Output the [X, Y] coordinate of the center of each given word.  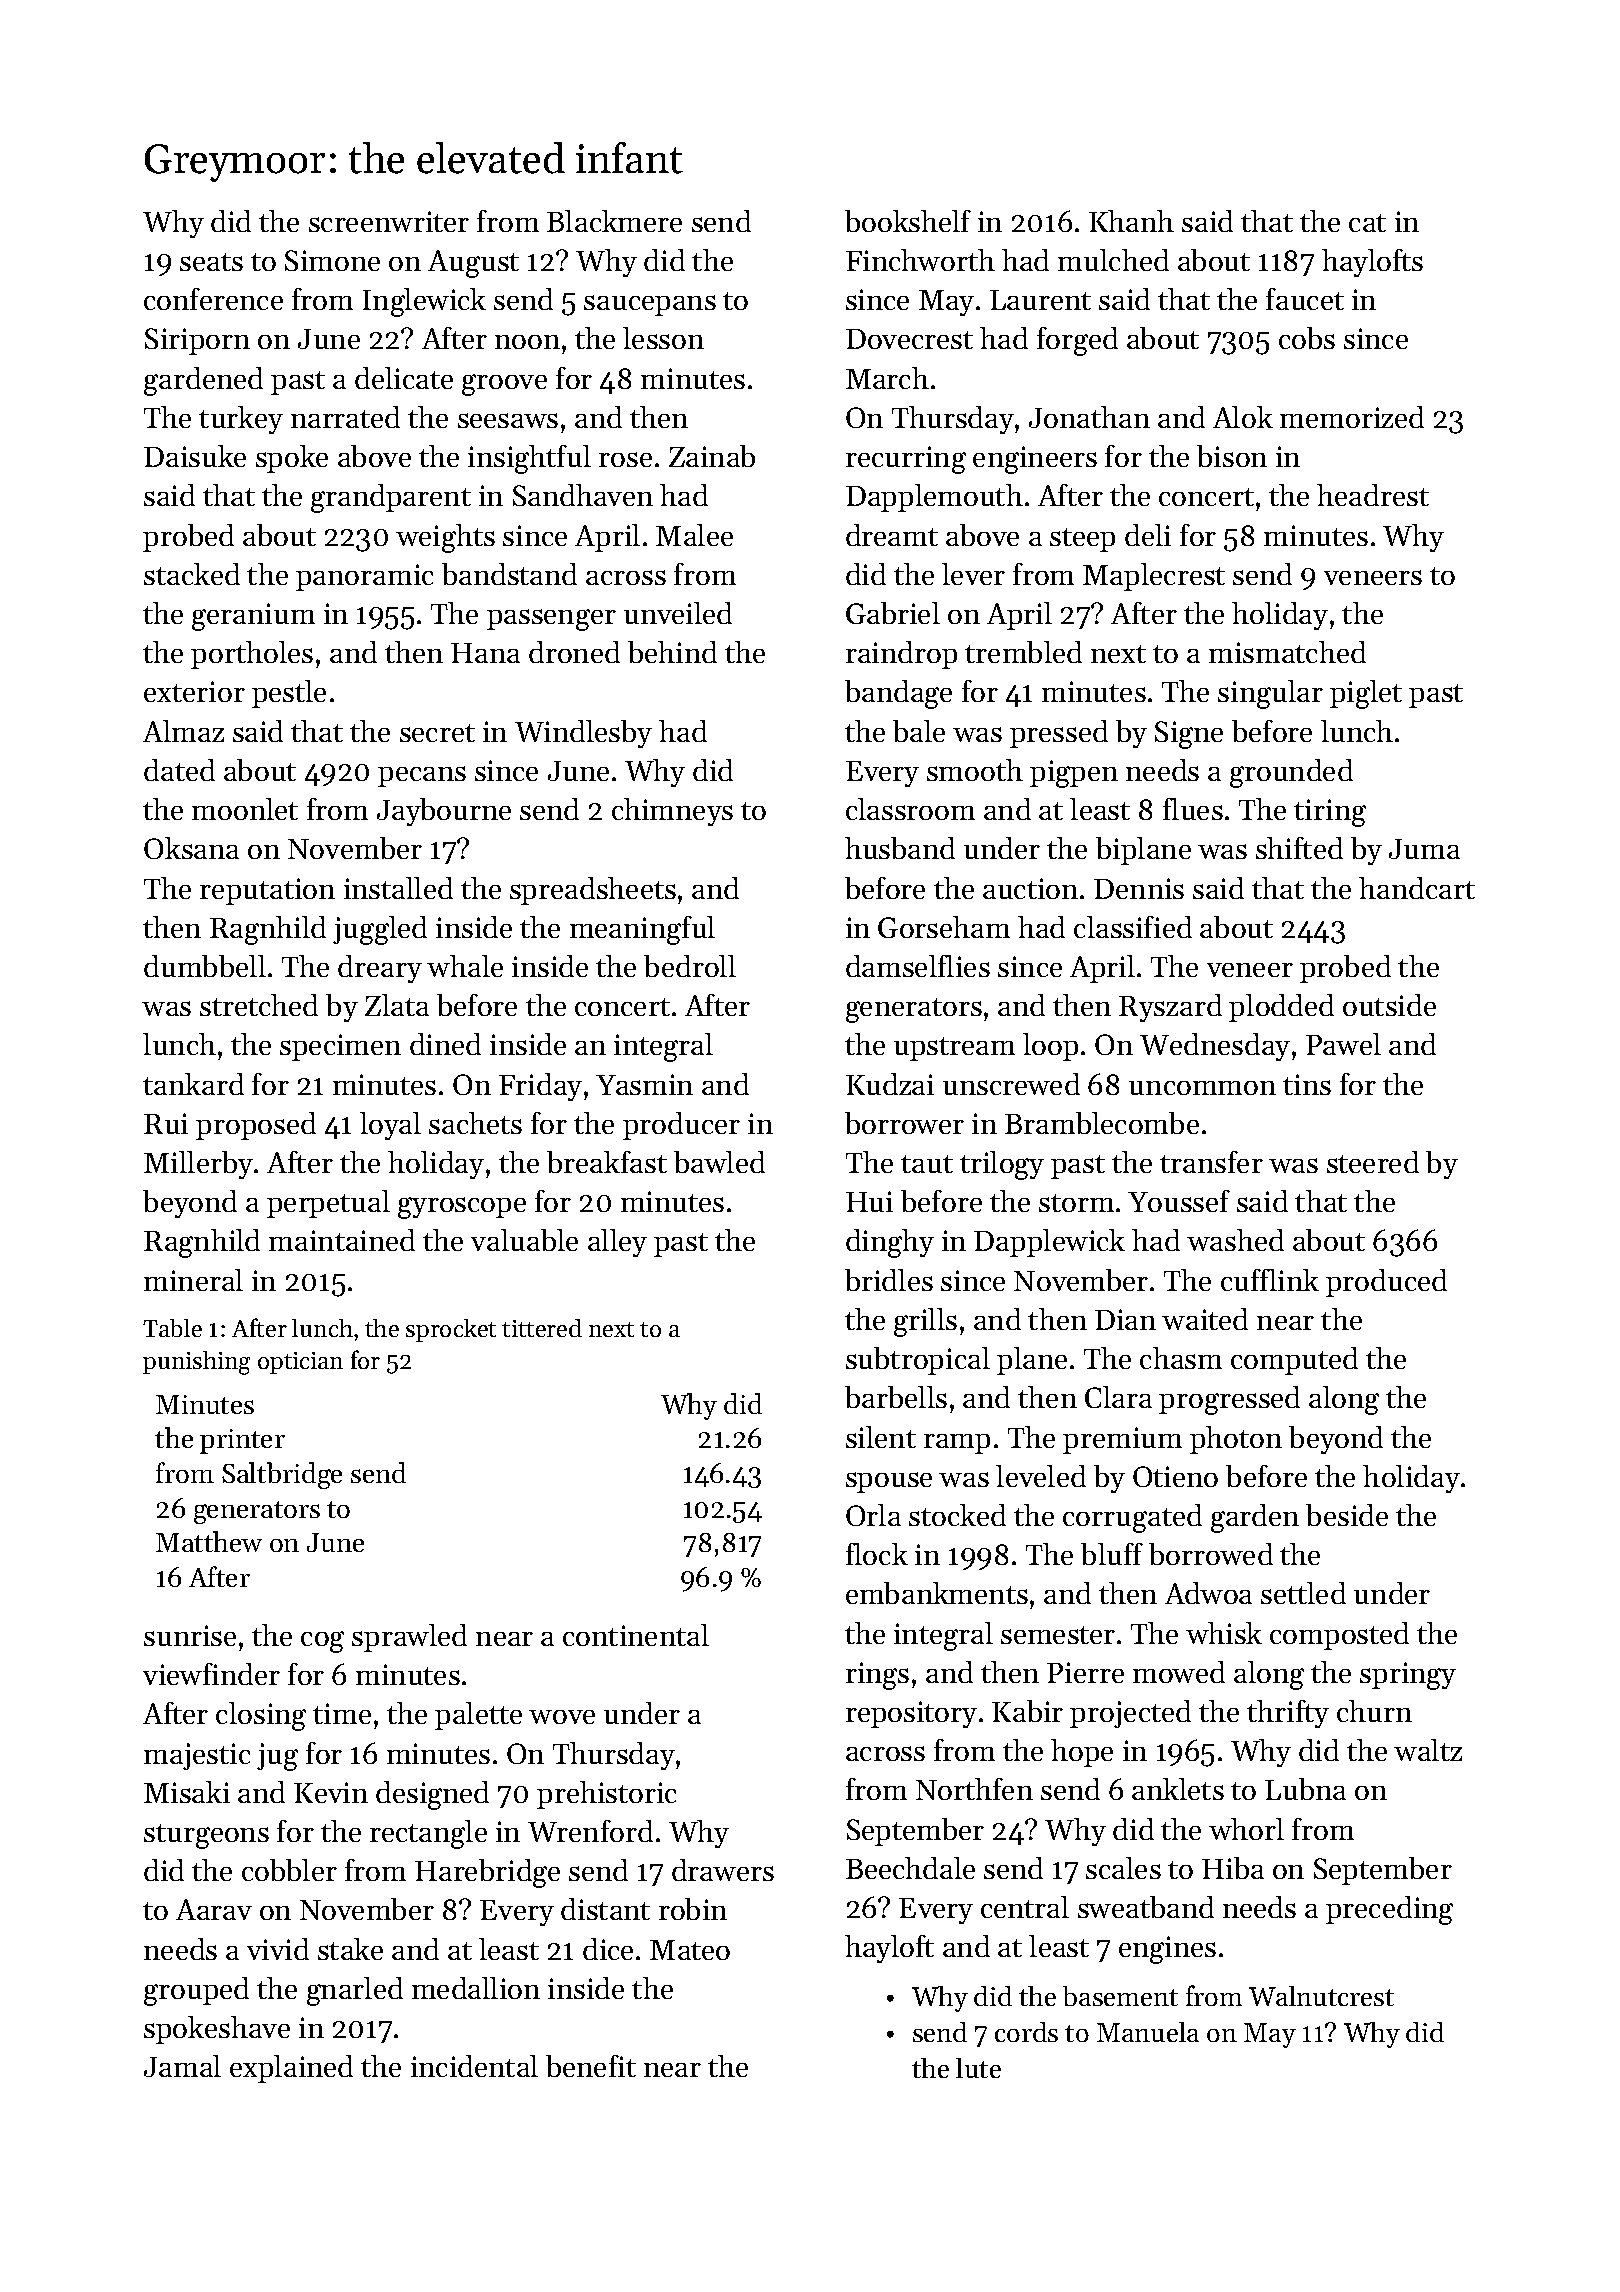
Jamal [182, 2066]
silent [881, 1437]
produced [1386, 1283]
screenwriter [389, 221]
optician [300, 1363]
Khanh [1131, 221]
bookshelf [908, 221]
